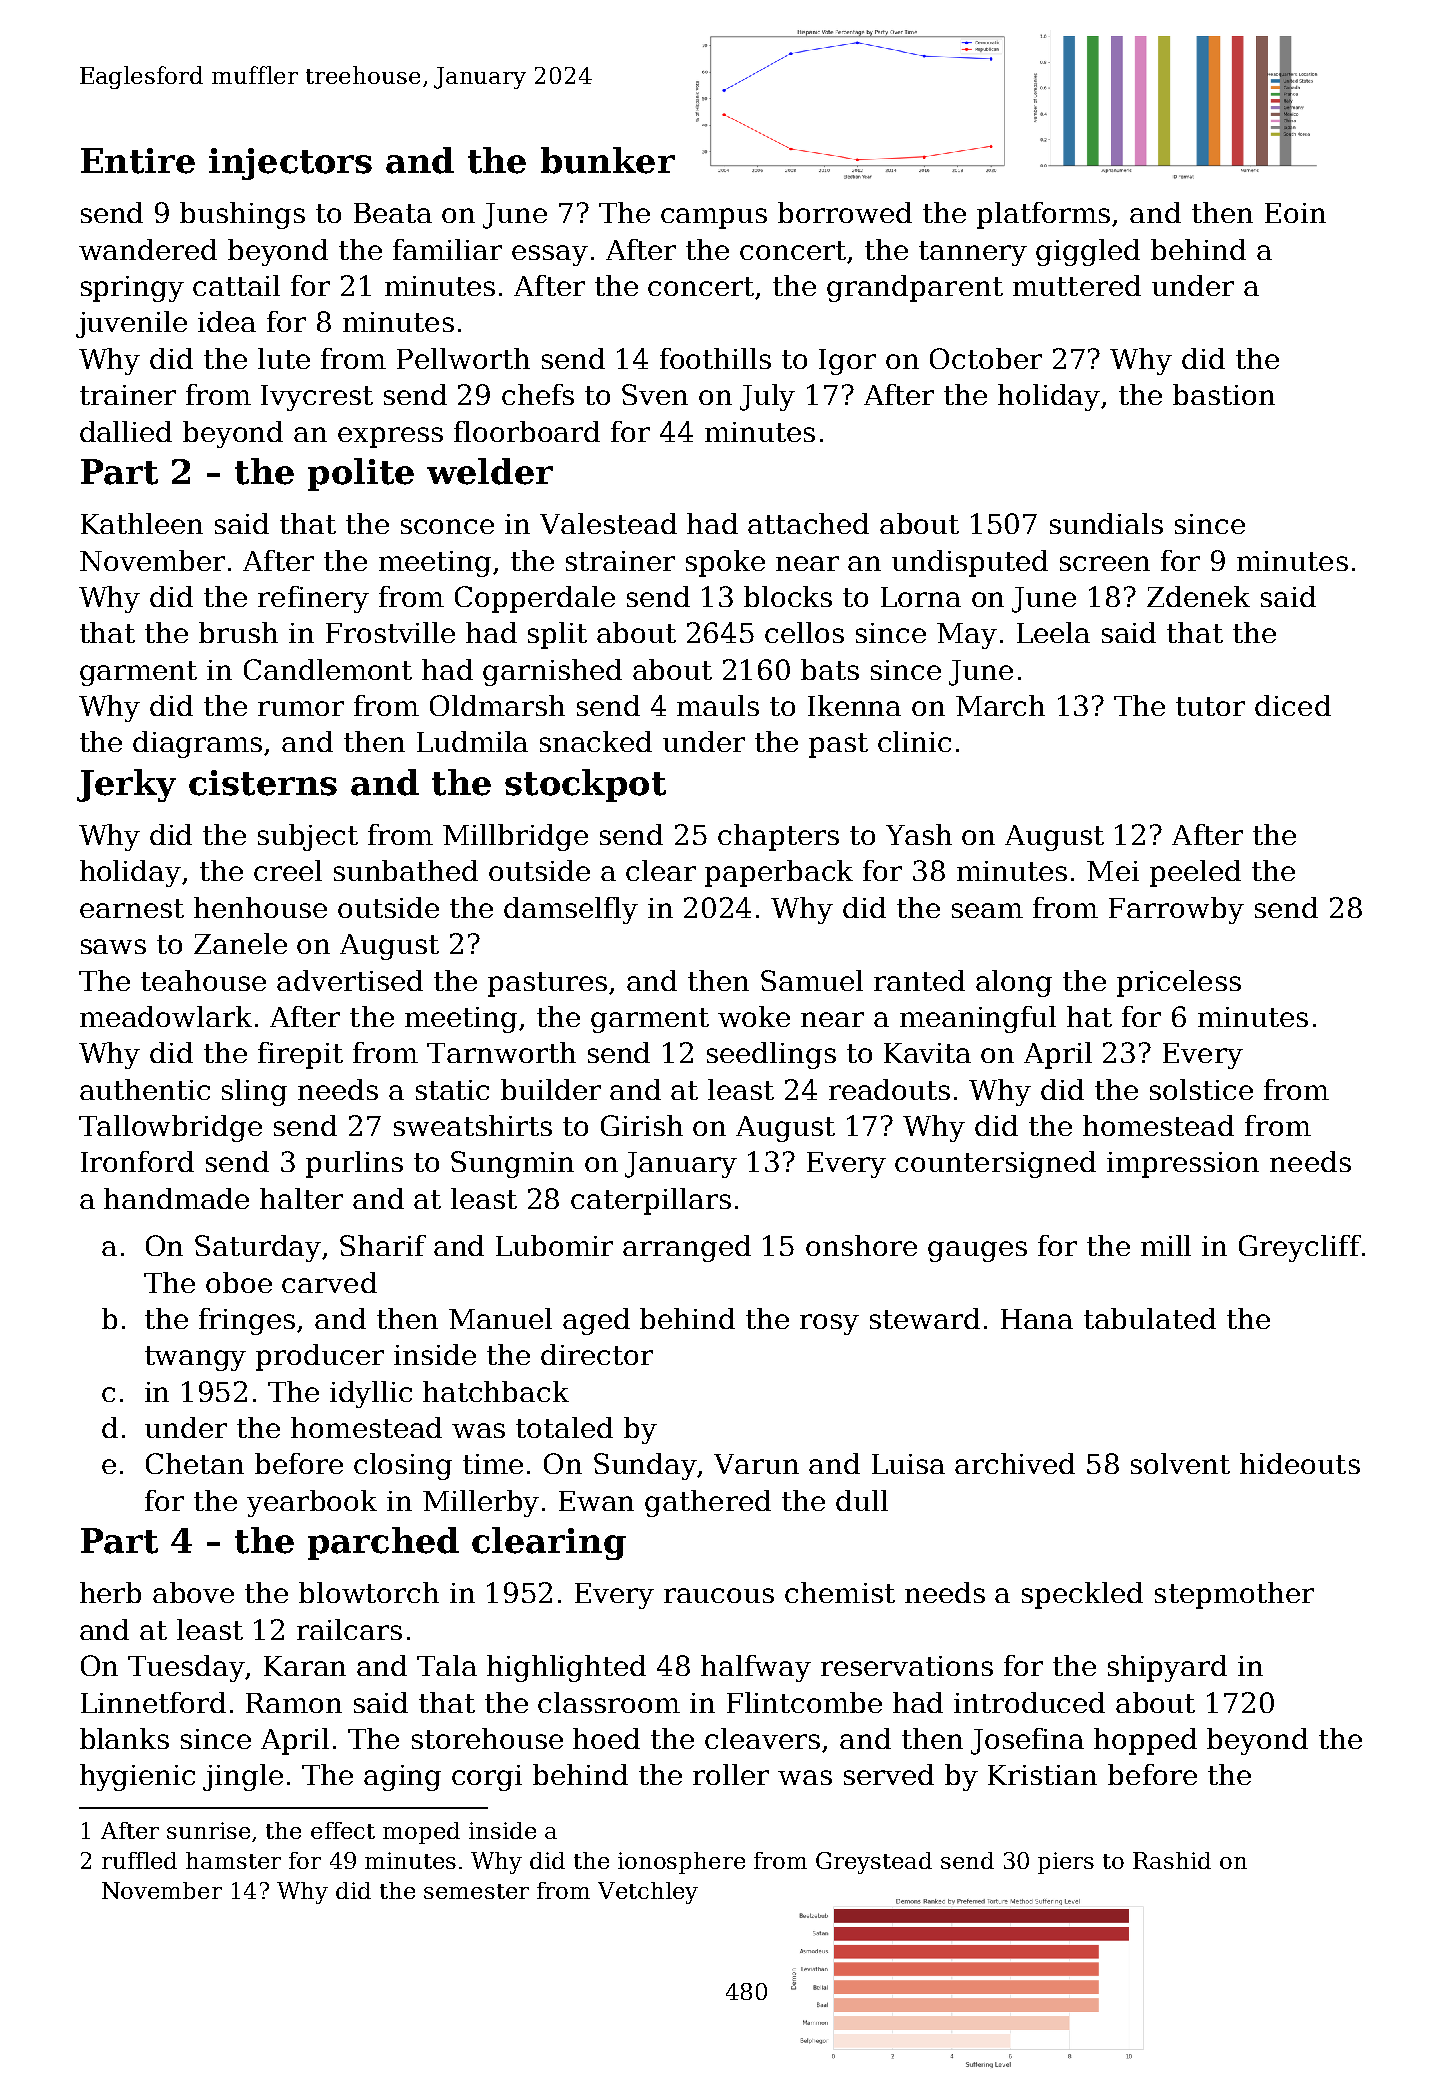 This screenshot has height=2100, width=1450. Describe the element at coordinates (804, 1702) in the screenshot. I see `Flintcombe` at that location.
